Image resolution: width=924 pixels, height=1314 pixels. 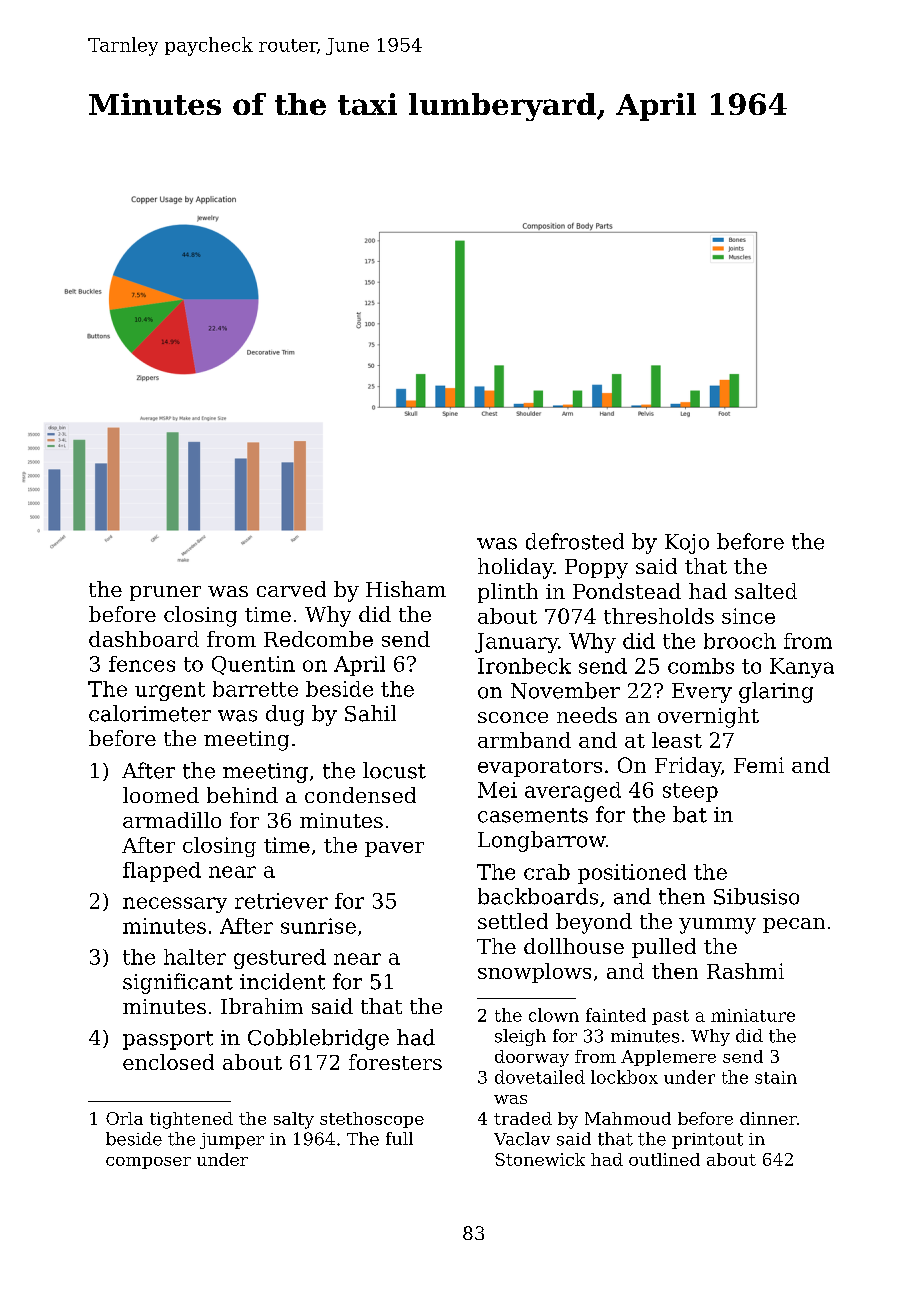 What do you see at coordinates (575, 541) in the screenshot?
I see `defrosted` at bounding box center [575, 541].
